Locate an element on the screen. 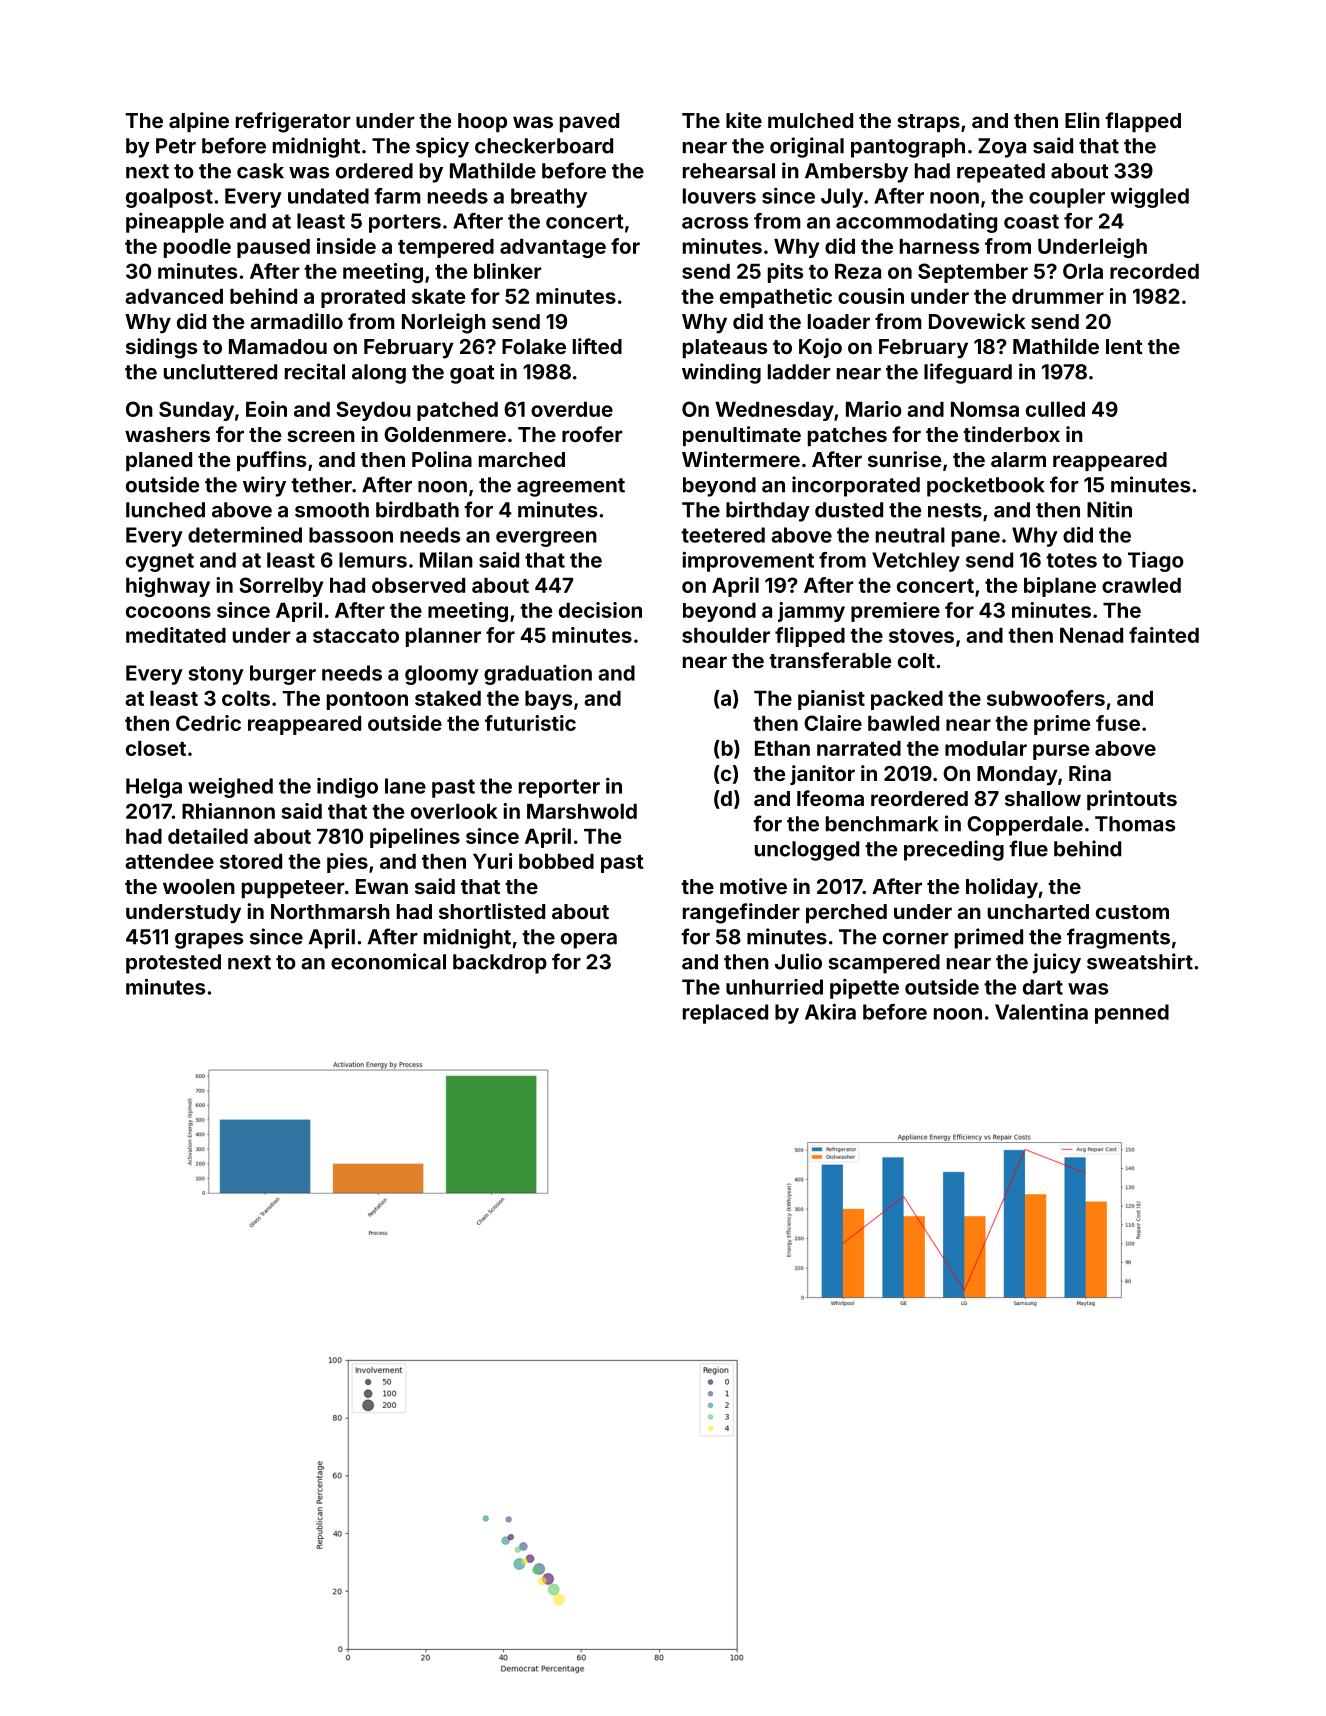 The image size is (1326, 1716). Rhiannon is located at coordinates (228, 811).
